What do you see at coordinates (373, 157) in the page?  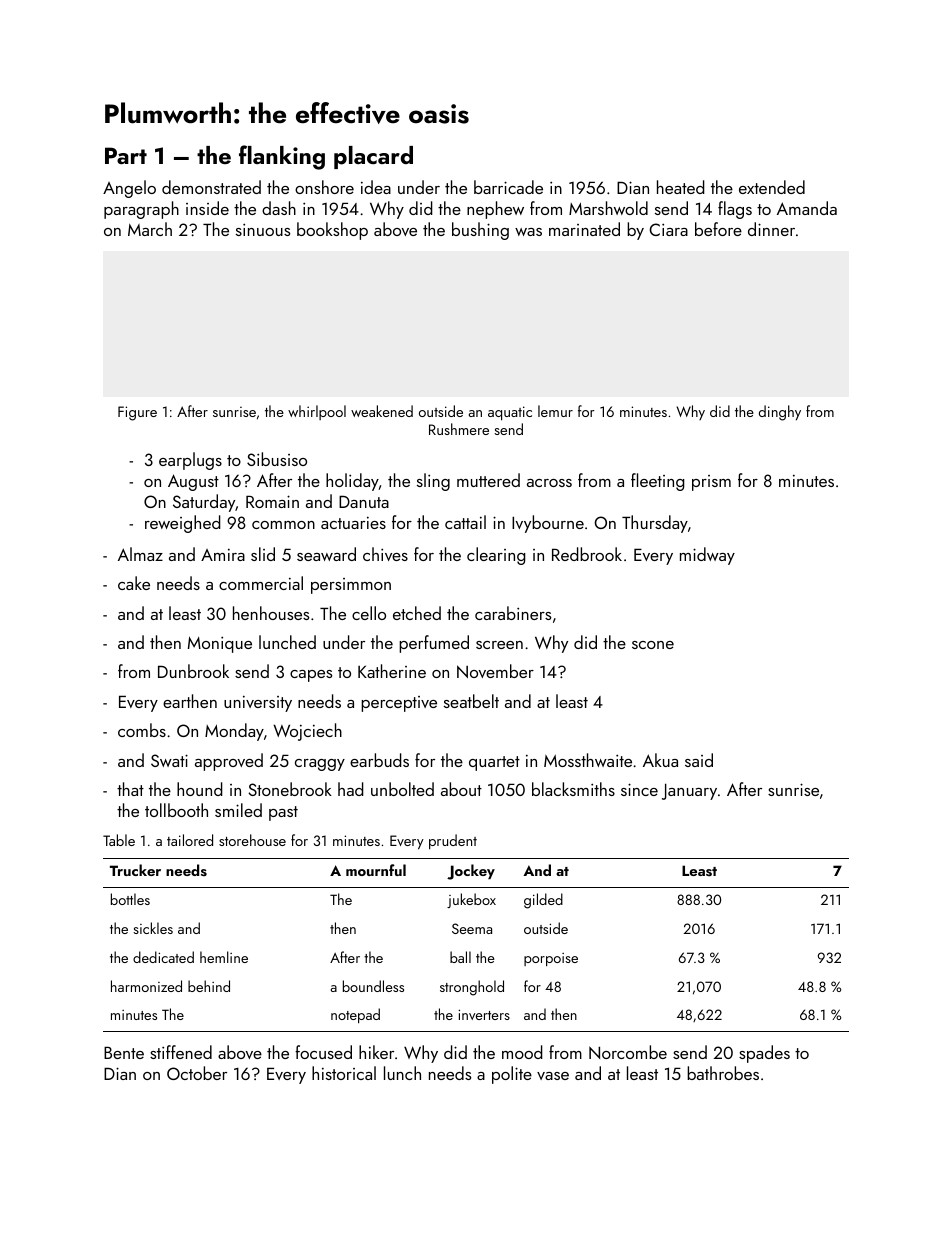 I see `placard` at bounding box center [373, 157].
